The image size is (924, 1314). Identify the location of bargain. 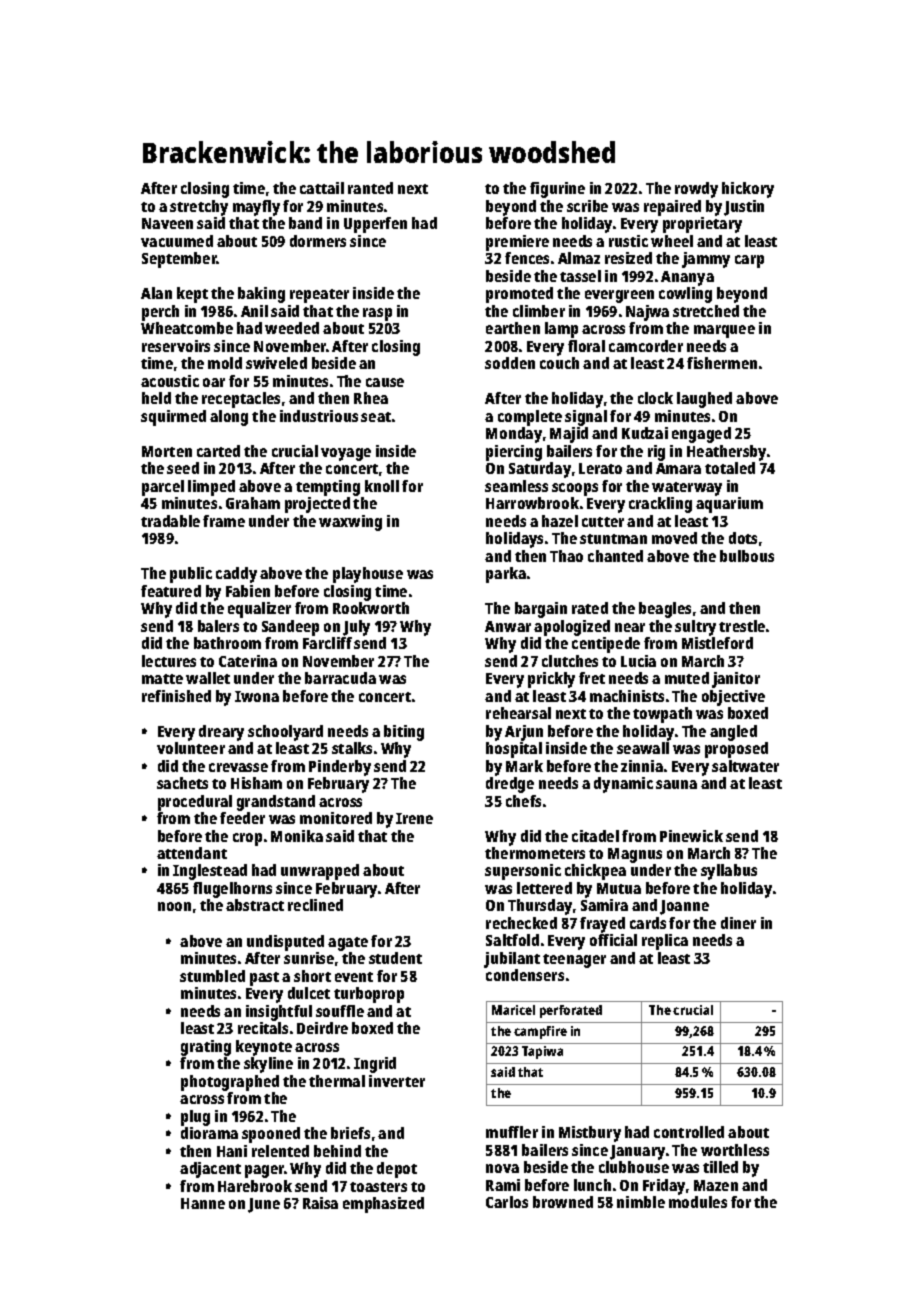
(541, 610).
